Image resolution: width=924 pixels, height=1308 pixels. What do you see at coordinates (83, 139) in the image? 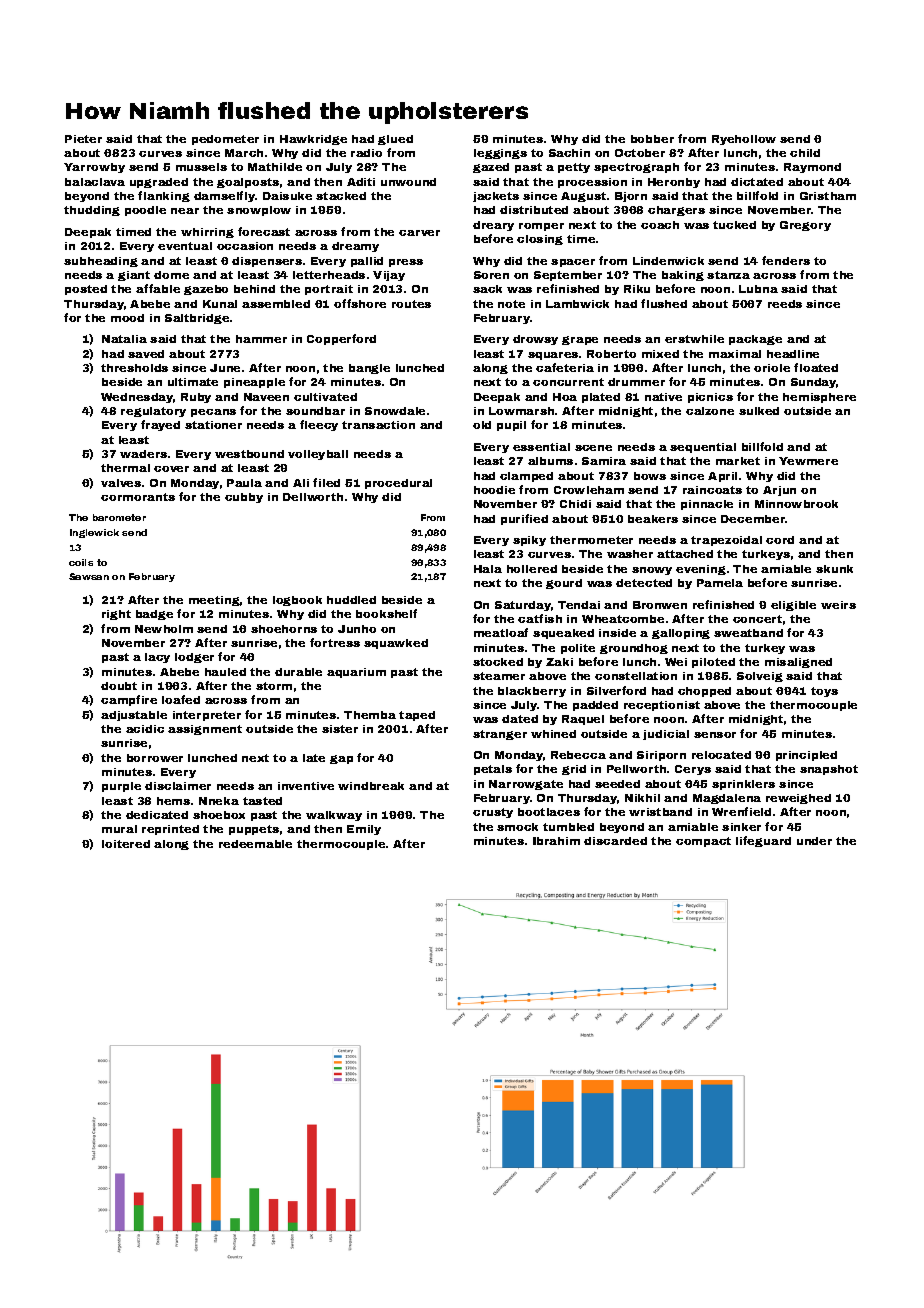
I see `Pieter` at bounding box center [83, 139].
